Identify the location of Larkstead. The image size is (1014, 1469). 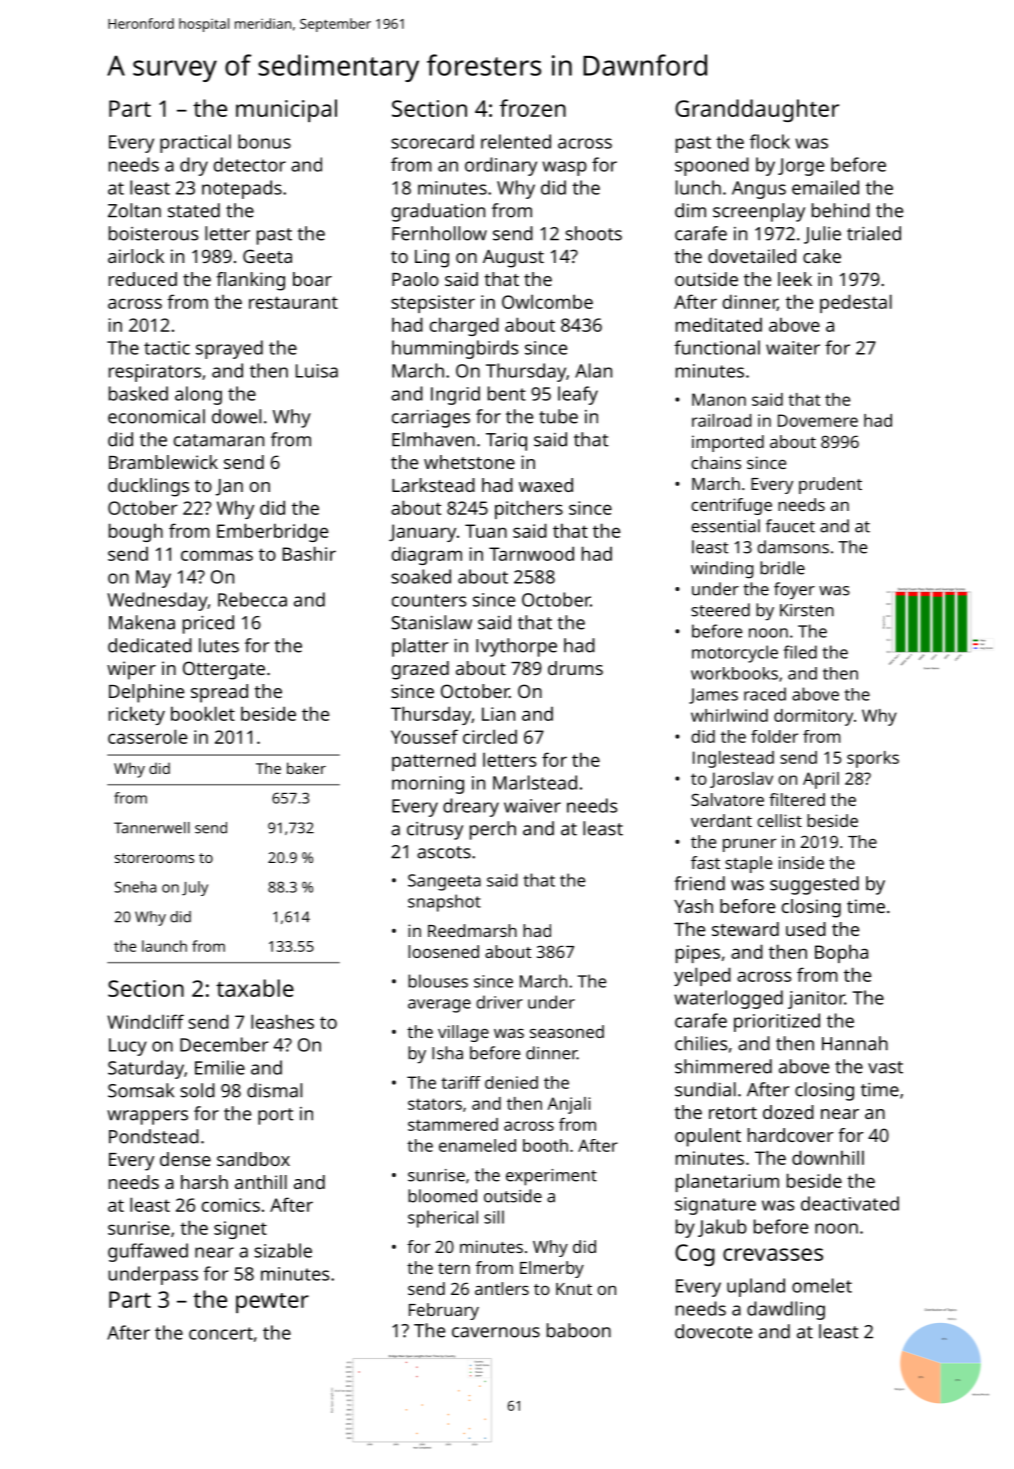
(433, 485).
